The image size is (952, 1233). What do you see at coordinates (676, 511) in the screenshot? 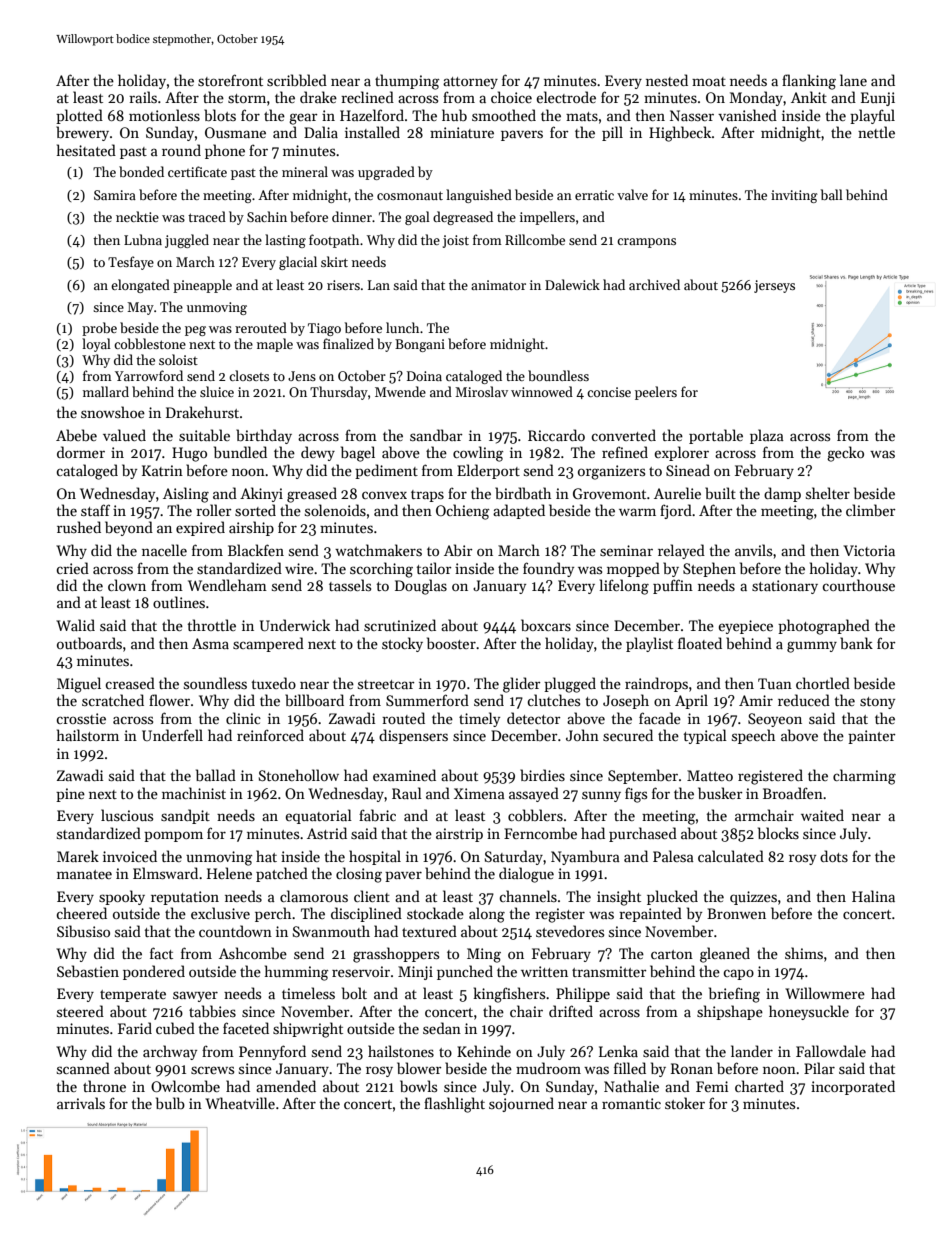
I see `fjord` at bounding box center [676, 511].
